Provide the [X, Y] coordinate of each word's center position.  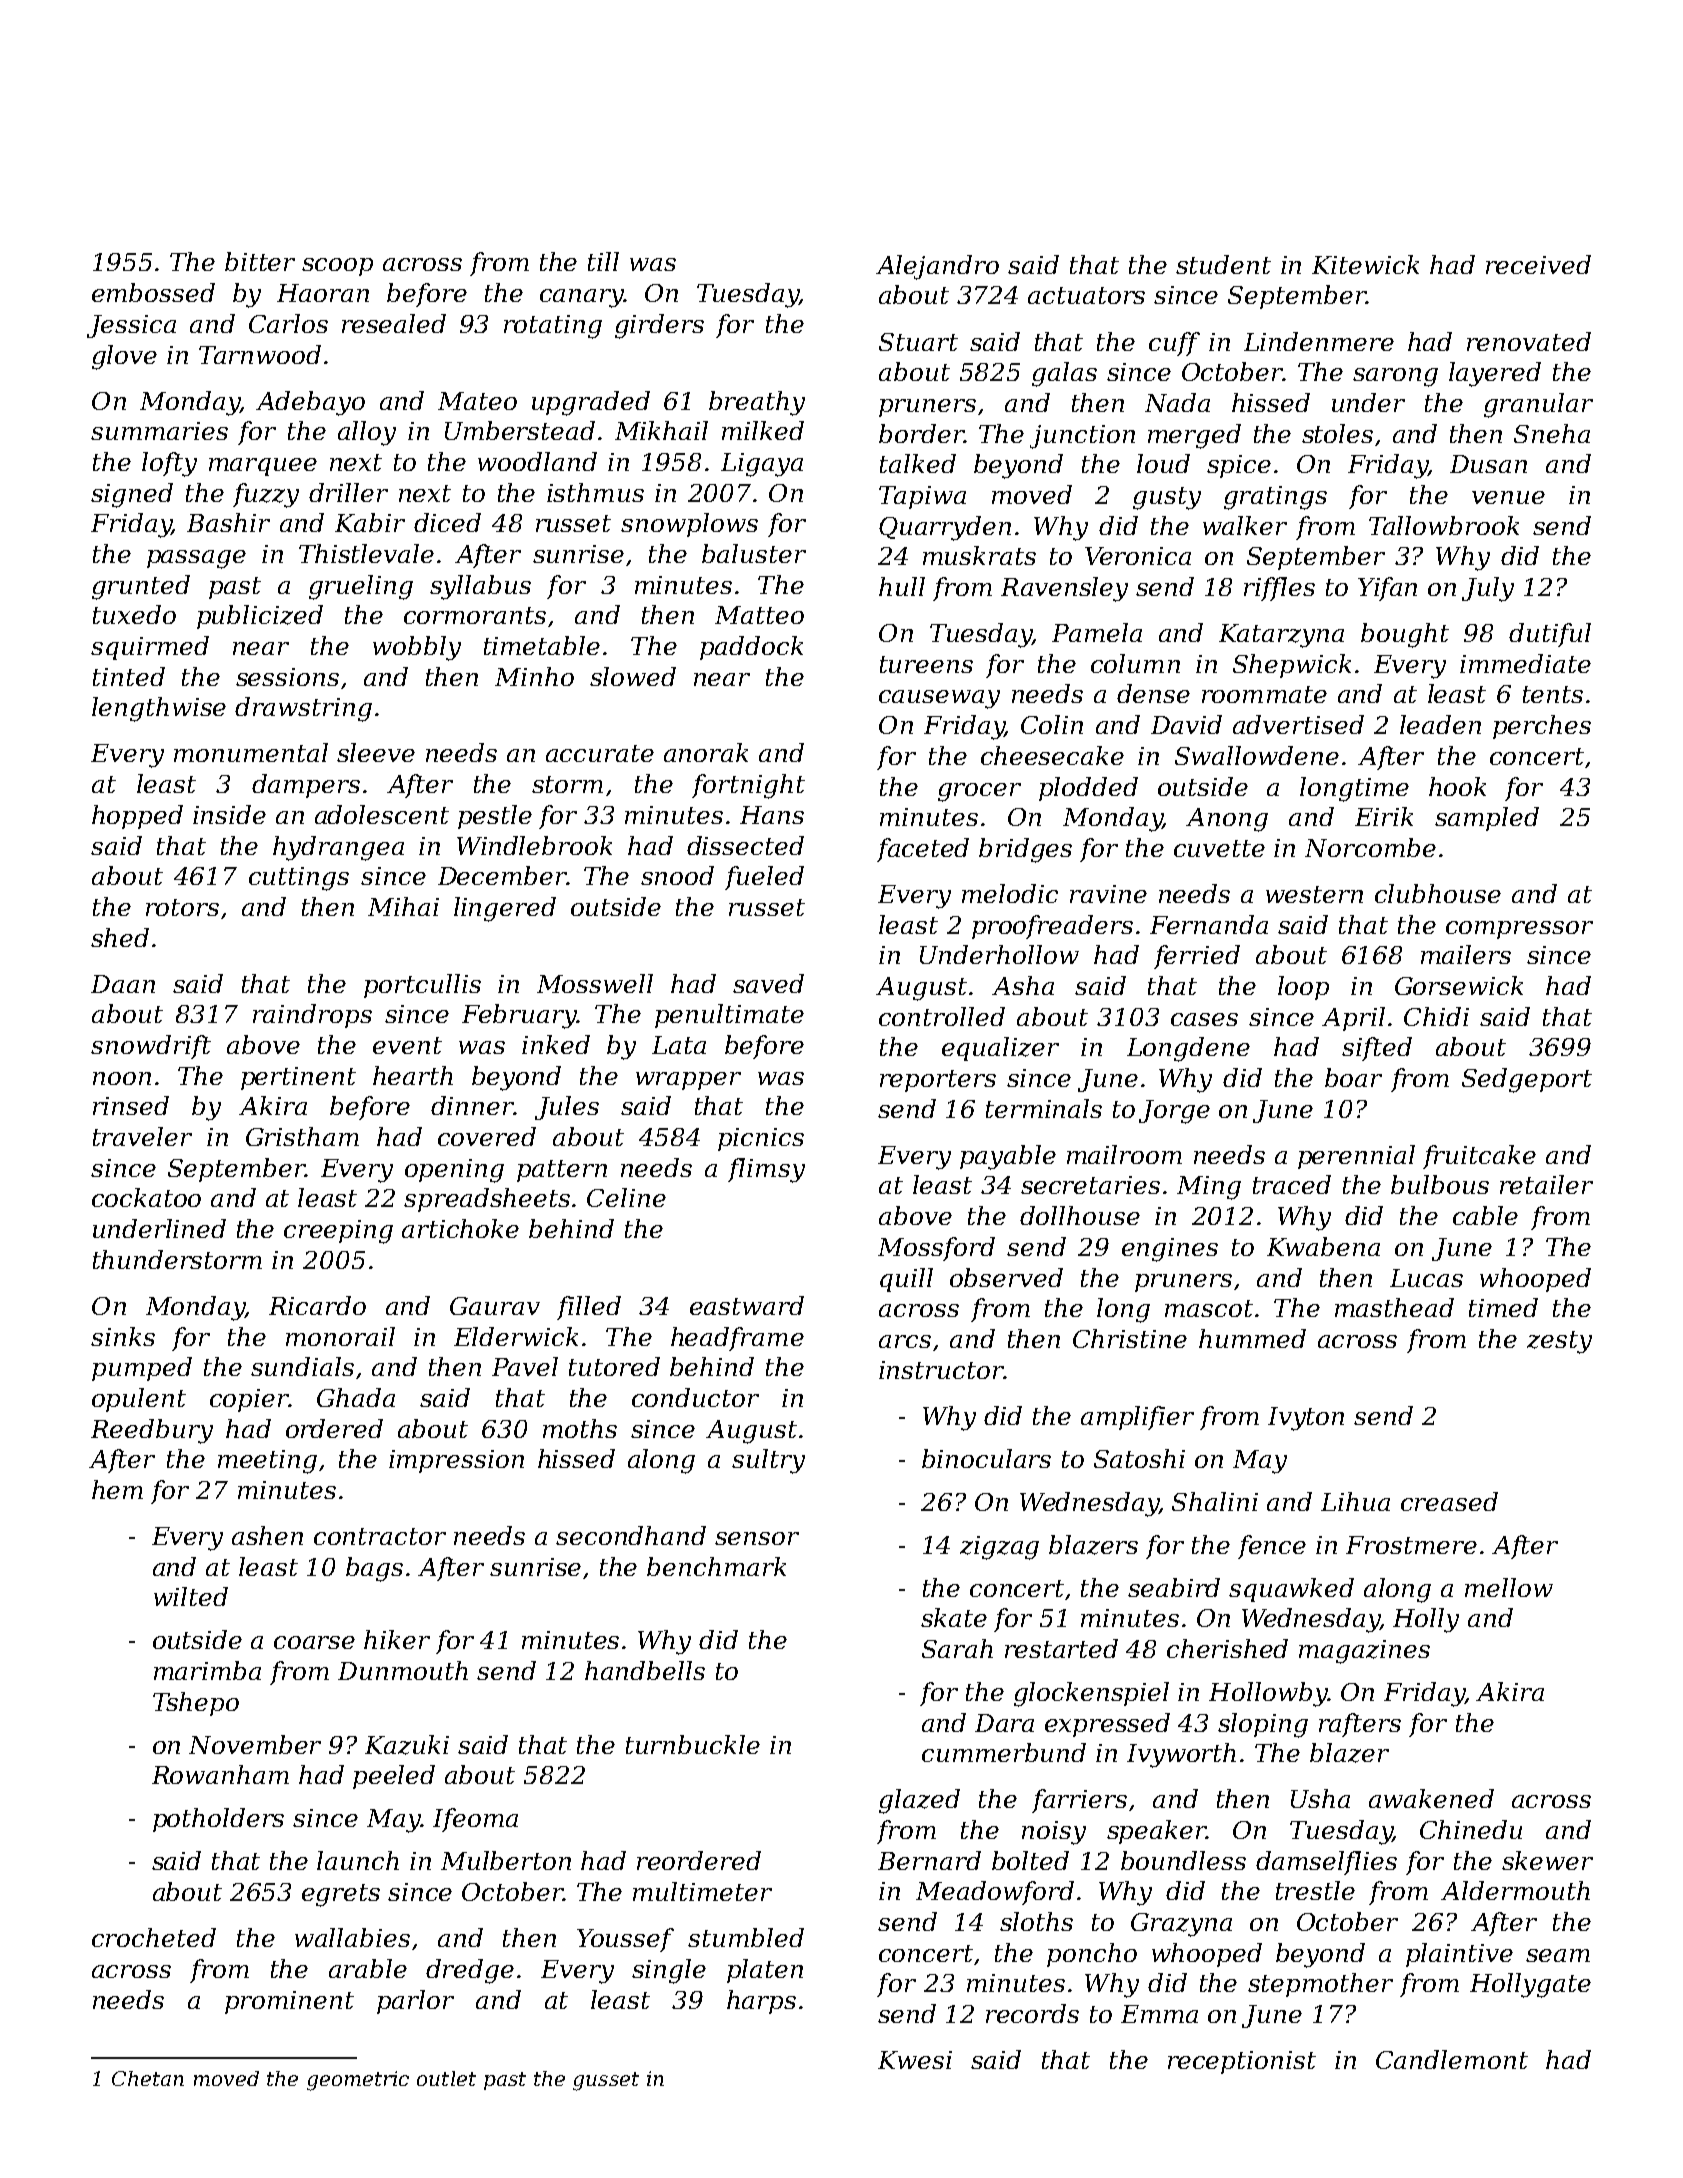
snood [677, 875]
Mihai [403, 906]
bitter [260, 261]
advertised [1298, 724]
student [1223, 264]
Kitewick [1365, 264]
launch [358, 1860]
